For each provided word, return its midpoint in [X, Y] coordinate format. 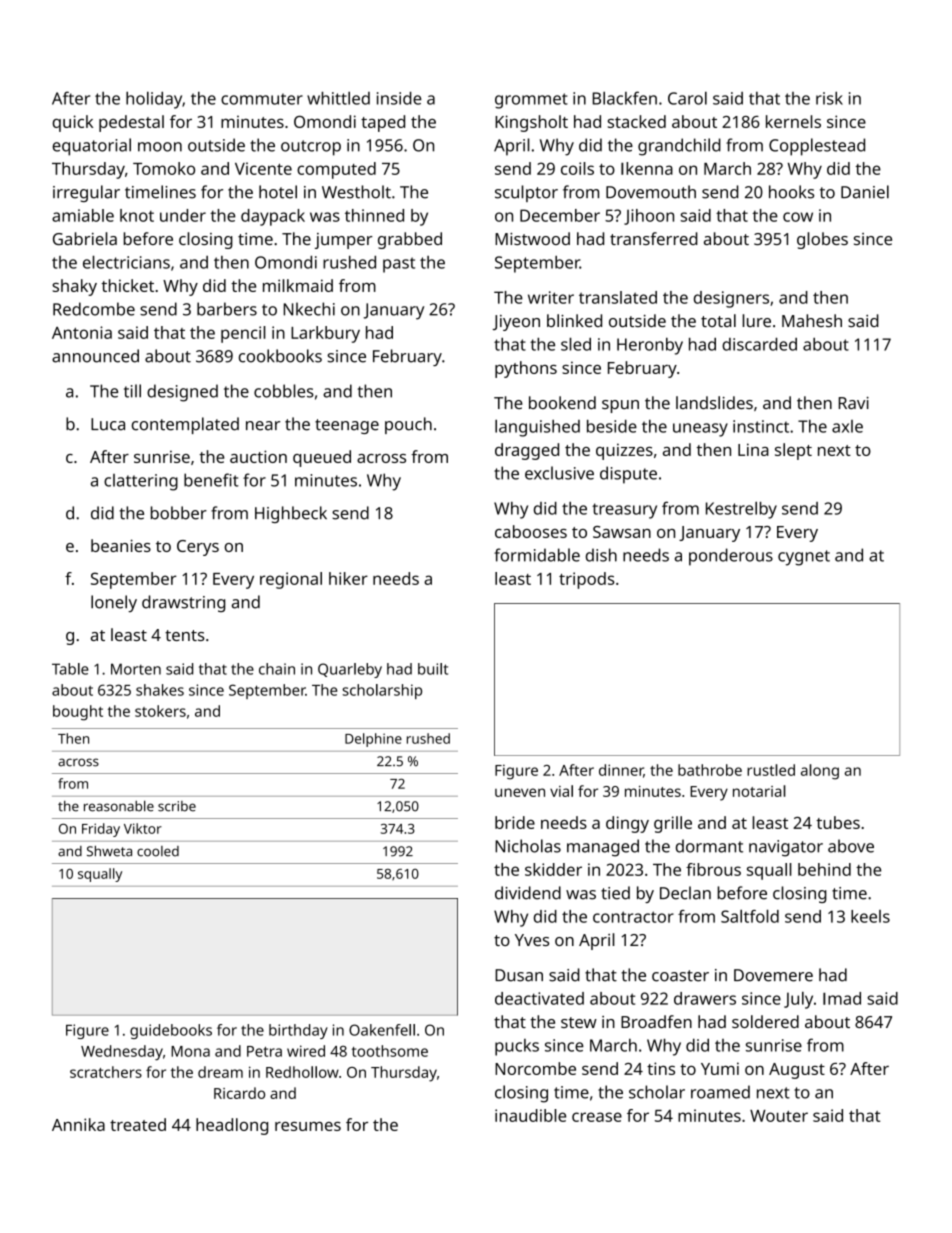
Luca [108, 424]
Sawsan [622, 532]
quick [72, 123]
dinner [621, 771]
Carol [687, 98]
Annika [78, 1124]
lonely [114, 603]
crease [597, 1117]
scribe [177, 806]
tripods [587, 580]
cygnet [804, 558]
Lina [753, 449]
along [820, 772]
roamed [720, 1092]
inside [399, 98]
